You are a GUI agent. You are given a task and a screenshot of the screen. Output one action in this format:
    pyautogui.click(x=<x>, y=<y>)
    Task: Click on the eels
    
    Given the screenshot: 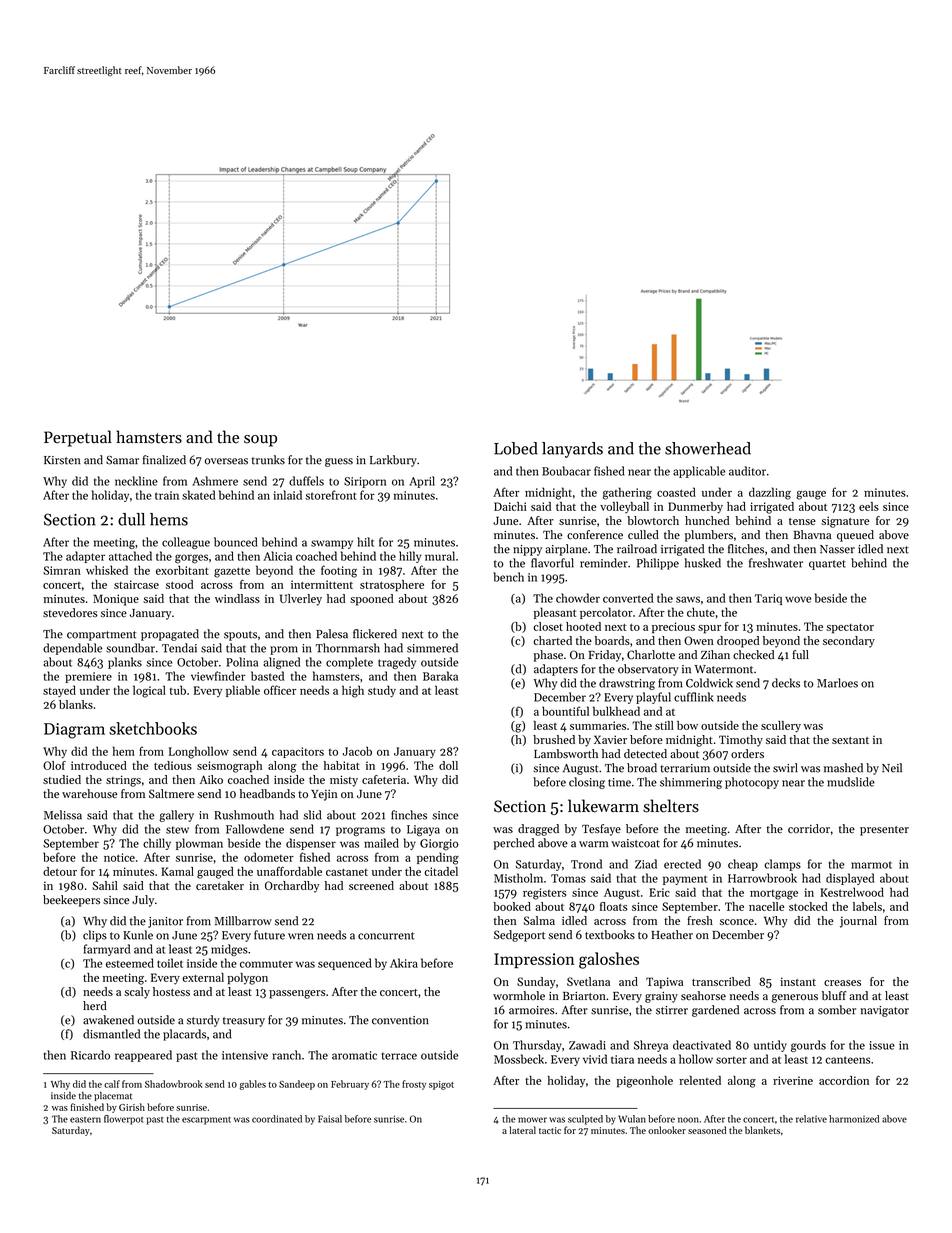 What is the action you would take?
    pyautogui.click(x=869, y=506)
